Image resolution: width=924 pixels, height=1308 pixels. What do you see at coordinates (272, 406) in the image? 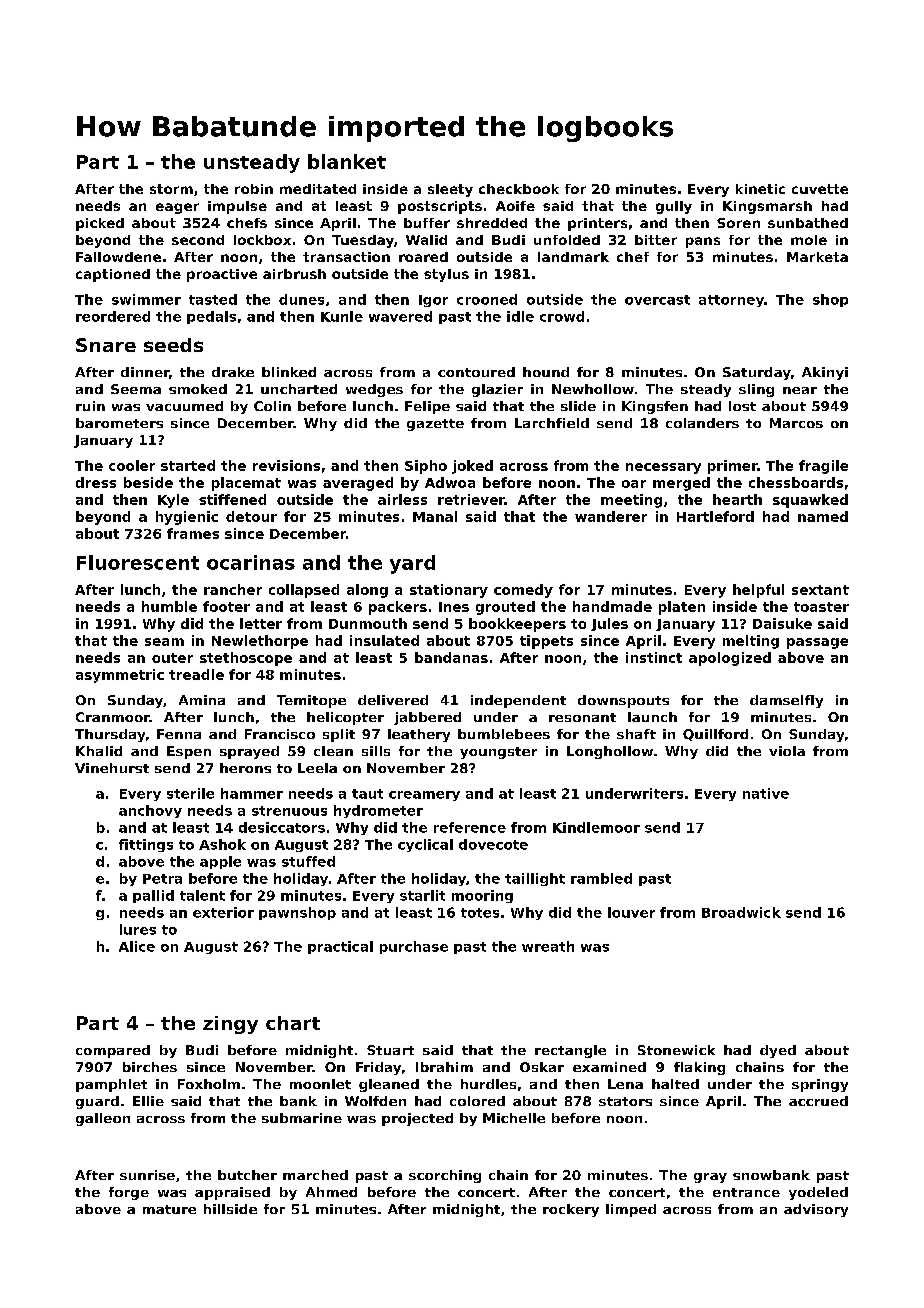
I see `Colin` at bounding box center [272, 406].
